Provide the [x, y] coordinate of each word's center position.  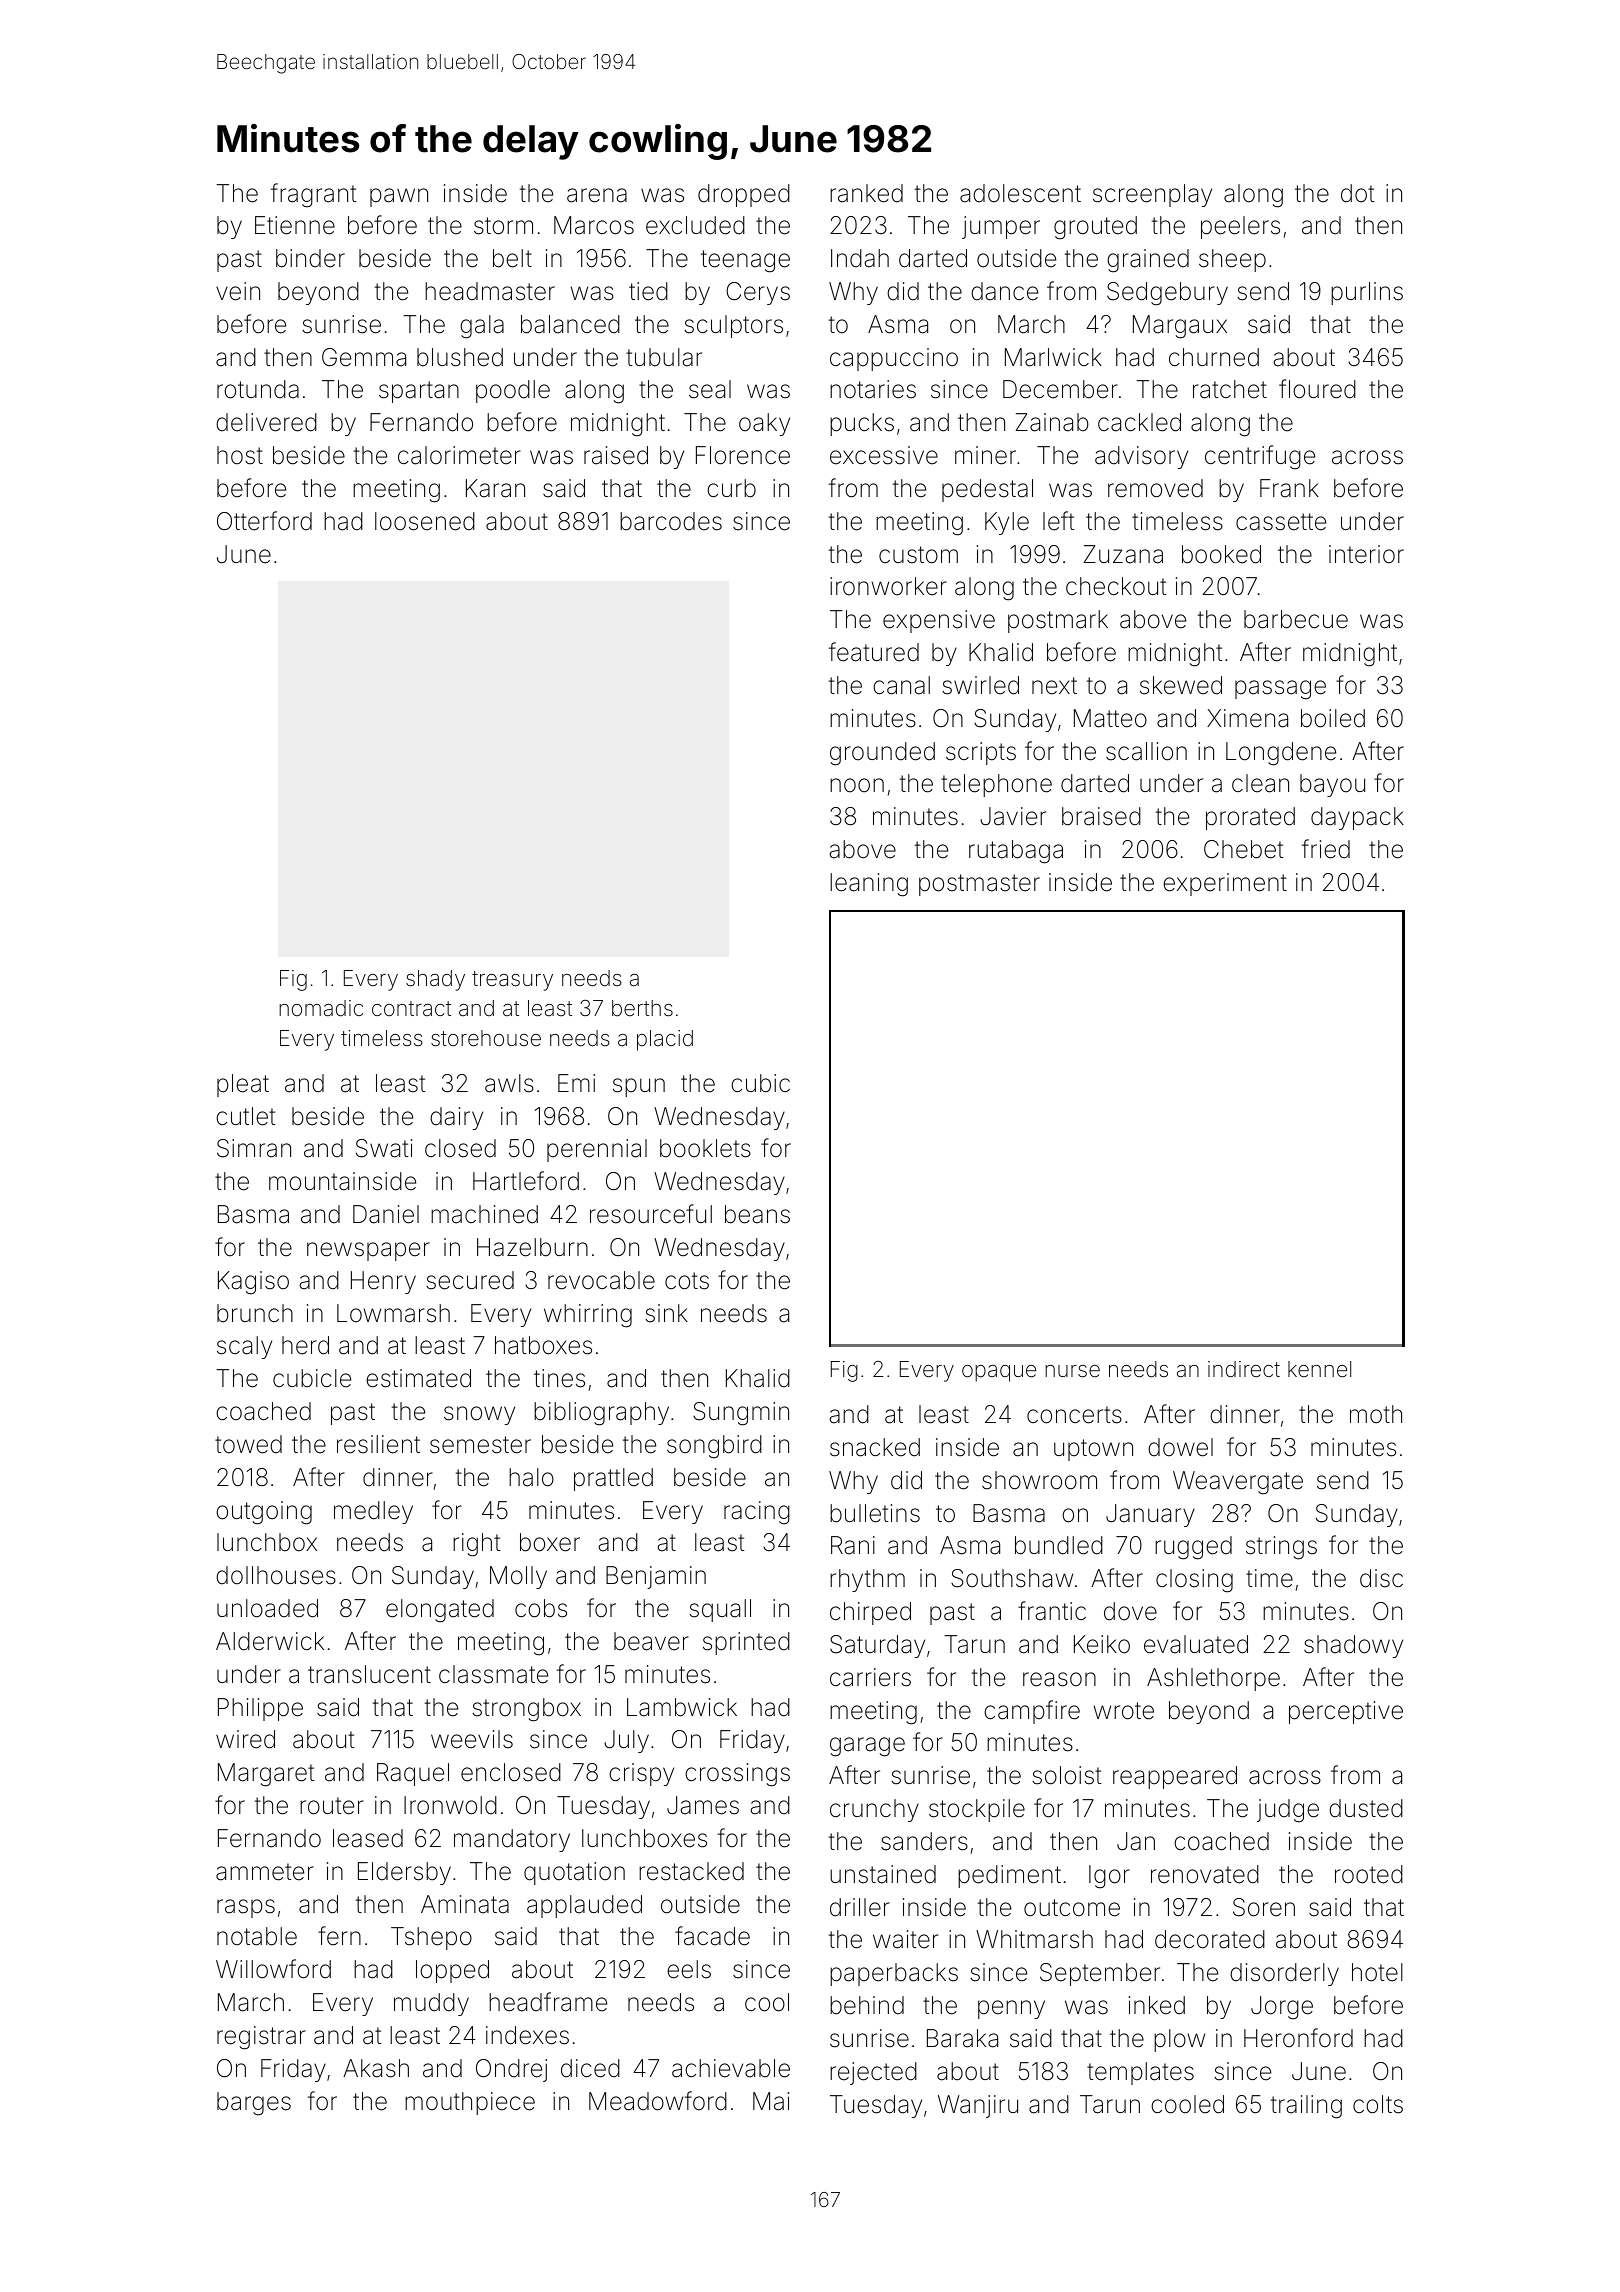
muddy [431, 2004]
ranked [866, 193]
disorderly [1284, 1974]
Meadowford [658, 2101]
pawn [399, 197]
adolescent [1020, 193]
